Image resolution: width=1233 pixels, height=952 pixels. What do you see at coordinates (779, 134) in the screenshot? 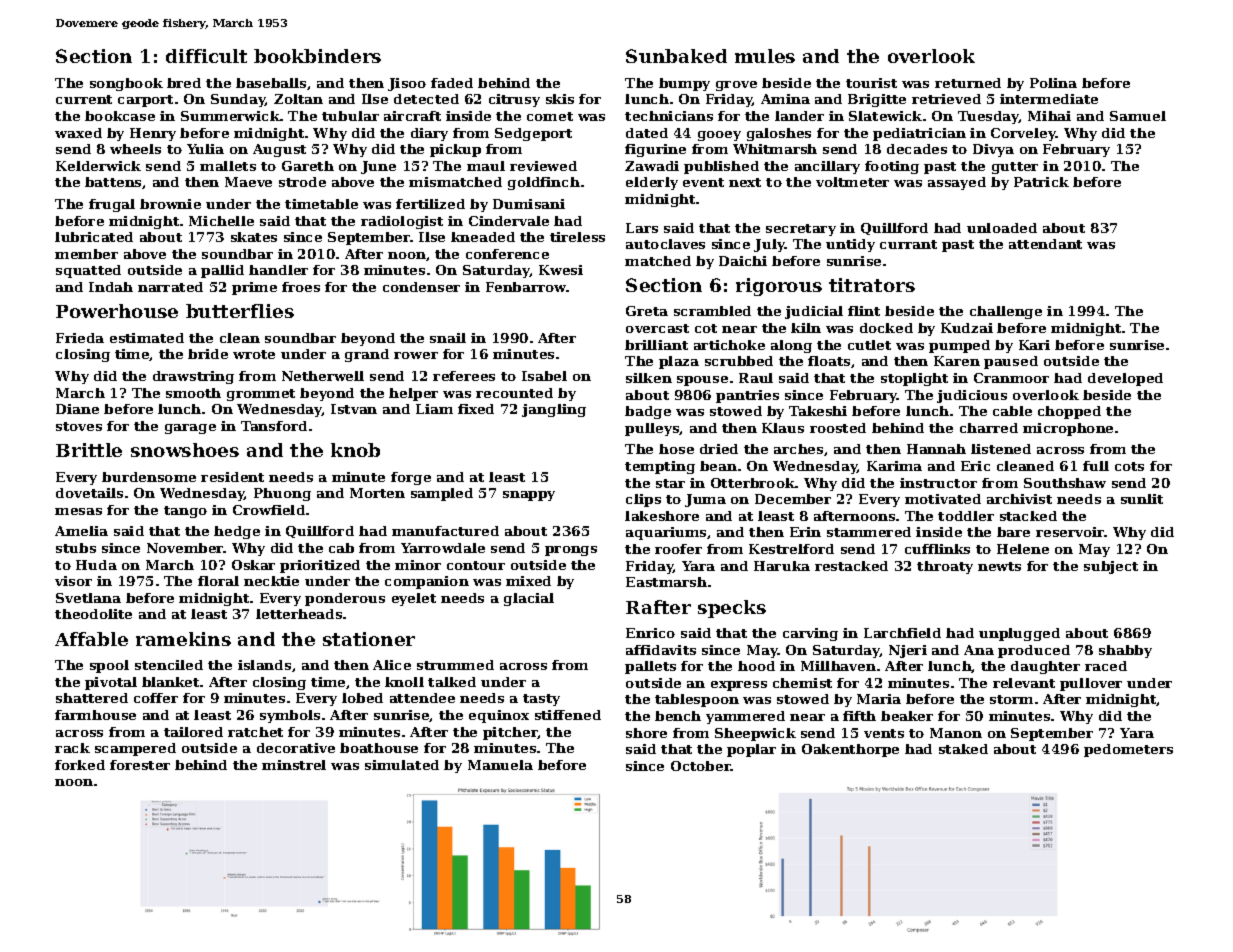
I see `galoshes` at bounding box center [779, 134].
